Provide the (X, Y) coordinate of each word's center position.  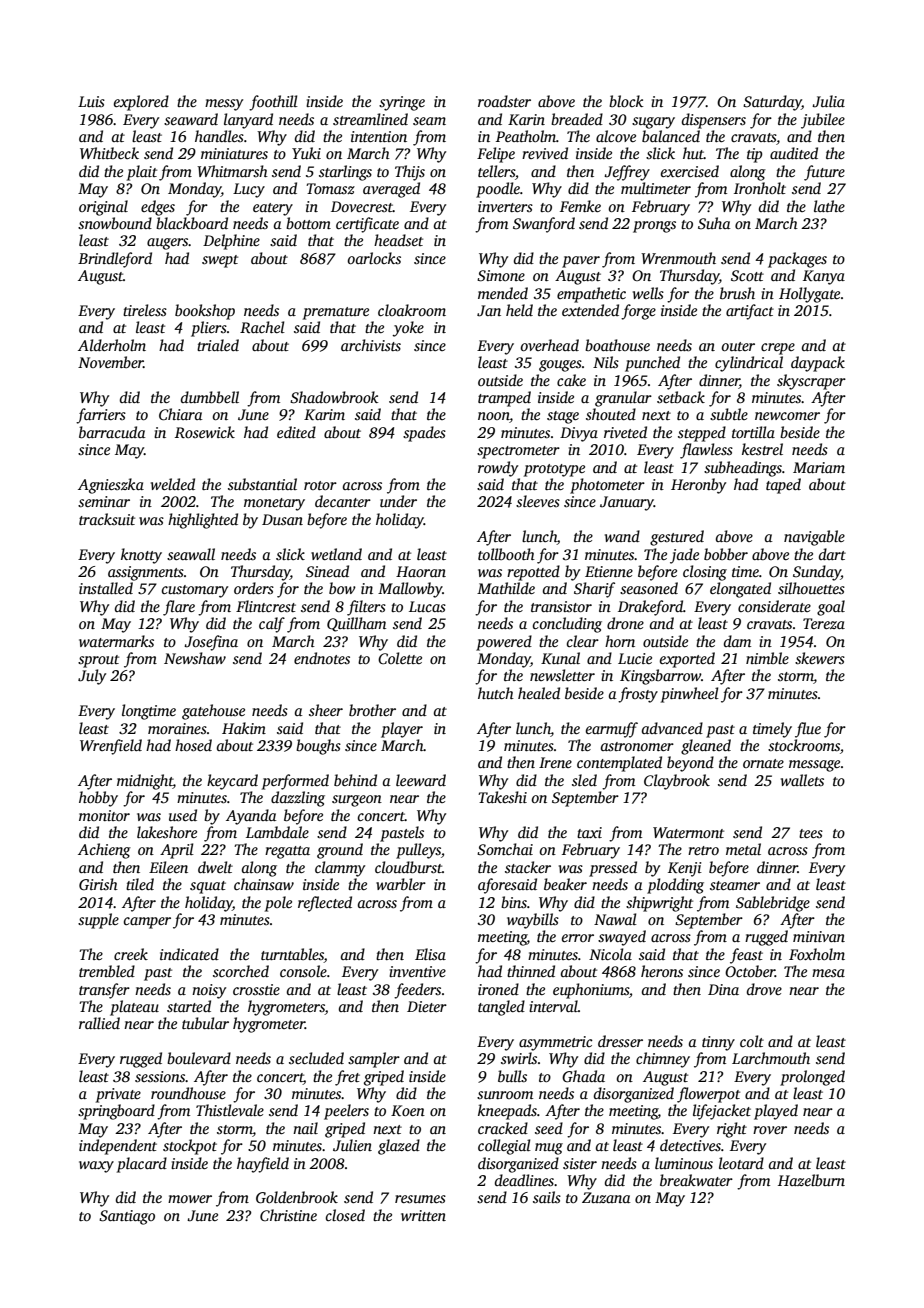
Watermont (688, 832)
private (118, 1095)
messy (224, 105)
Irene (555, 762)
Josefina (211, 643)
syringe (402, 103)
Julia (828, 101)
